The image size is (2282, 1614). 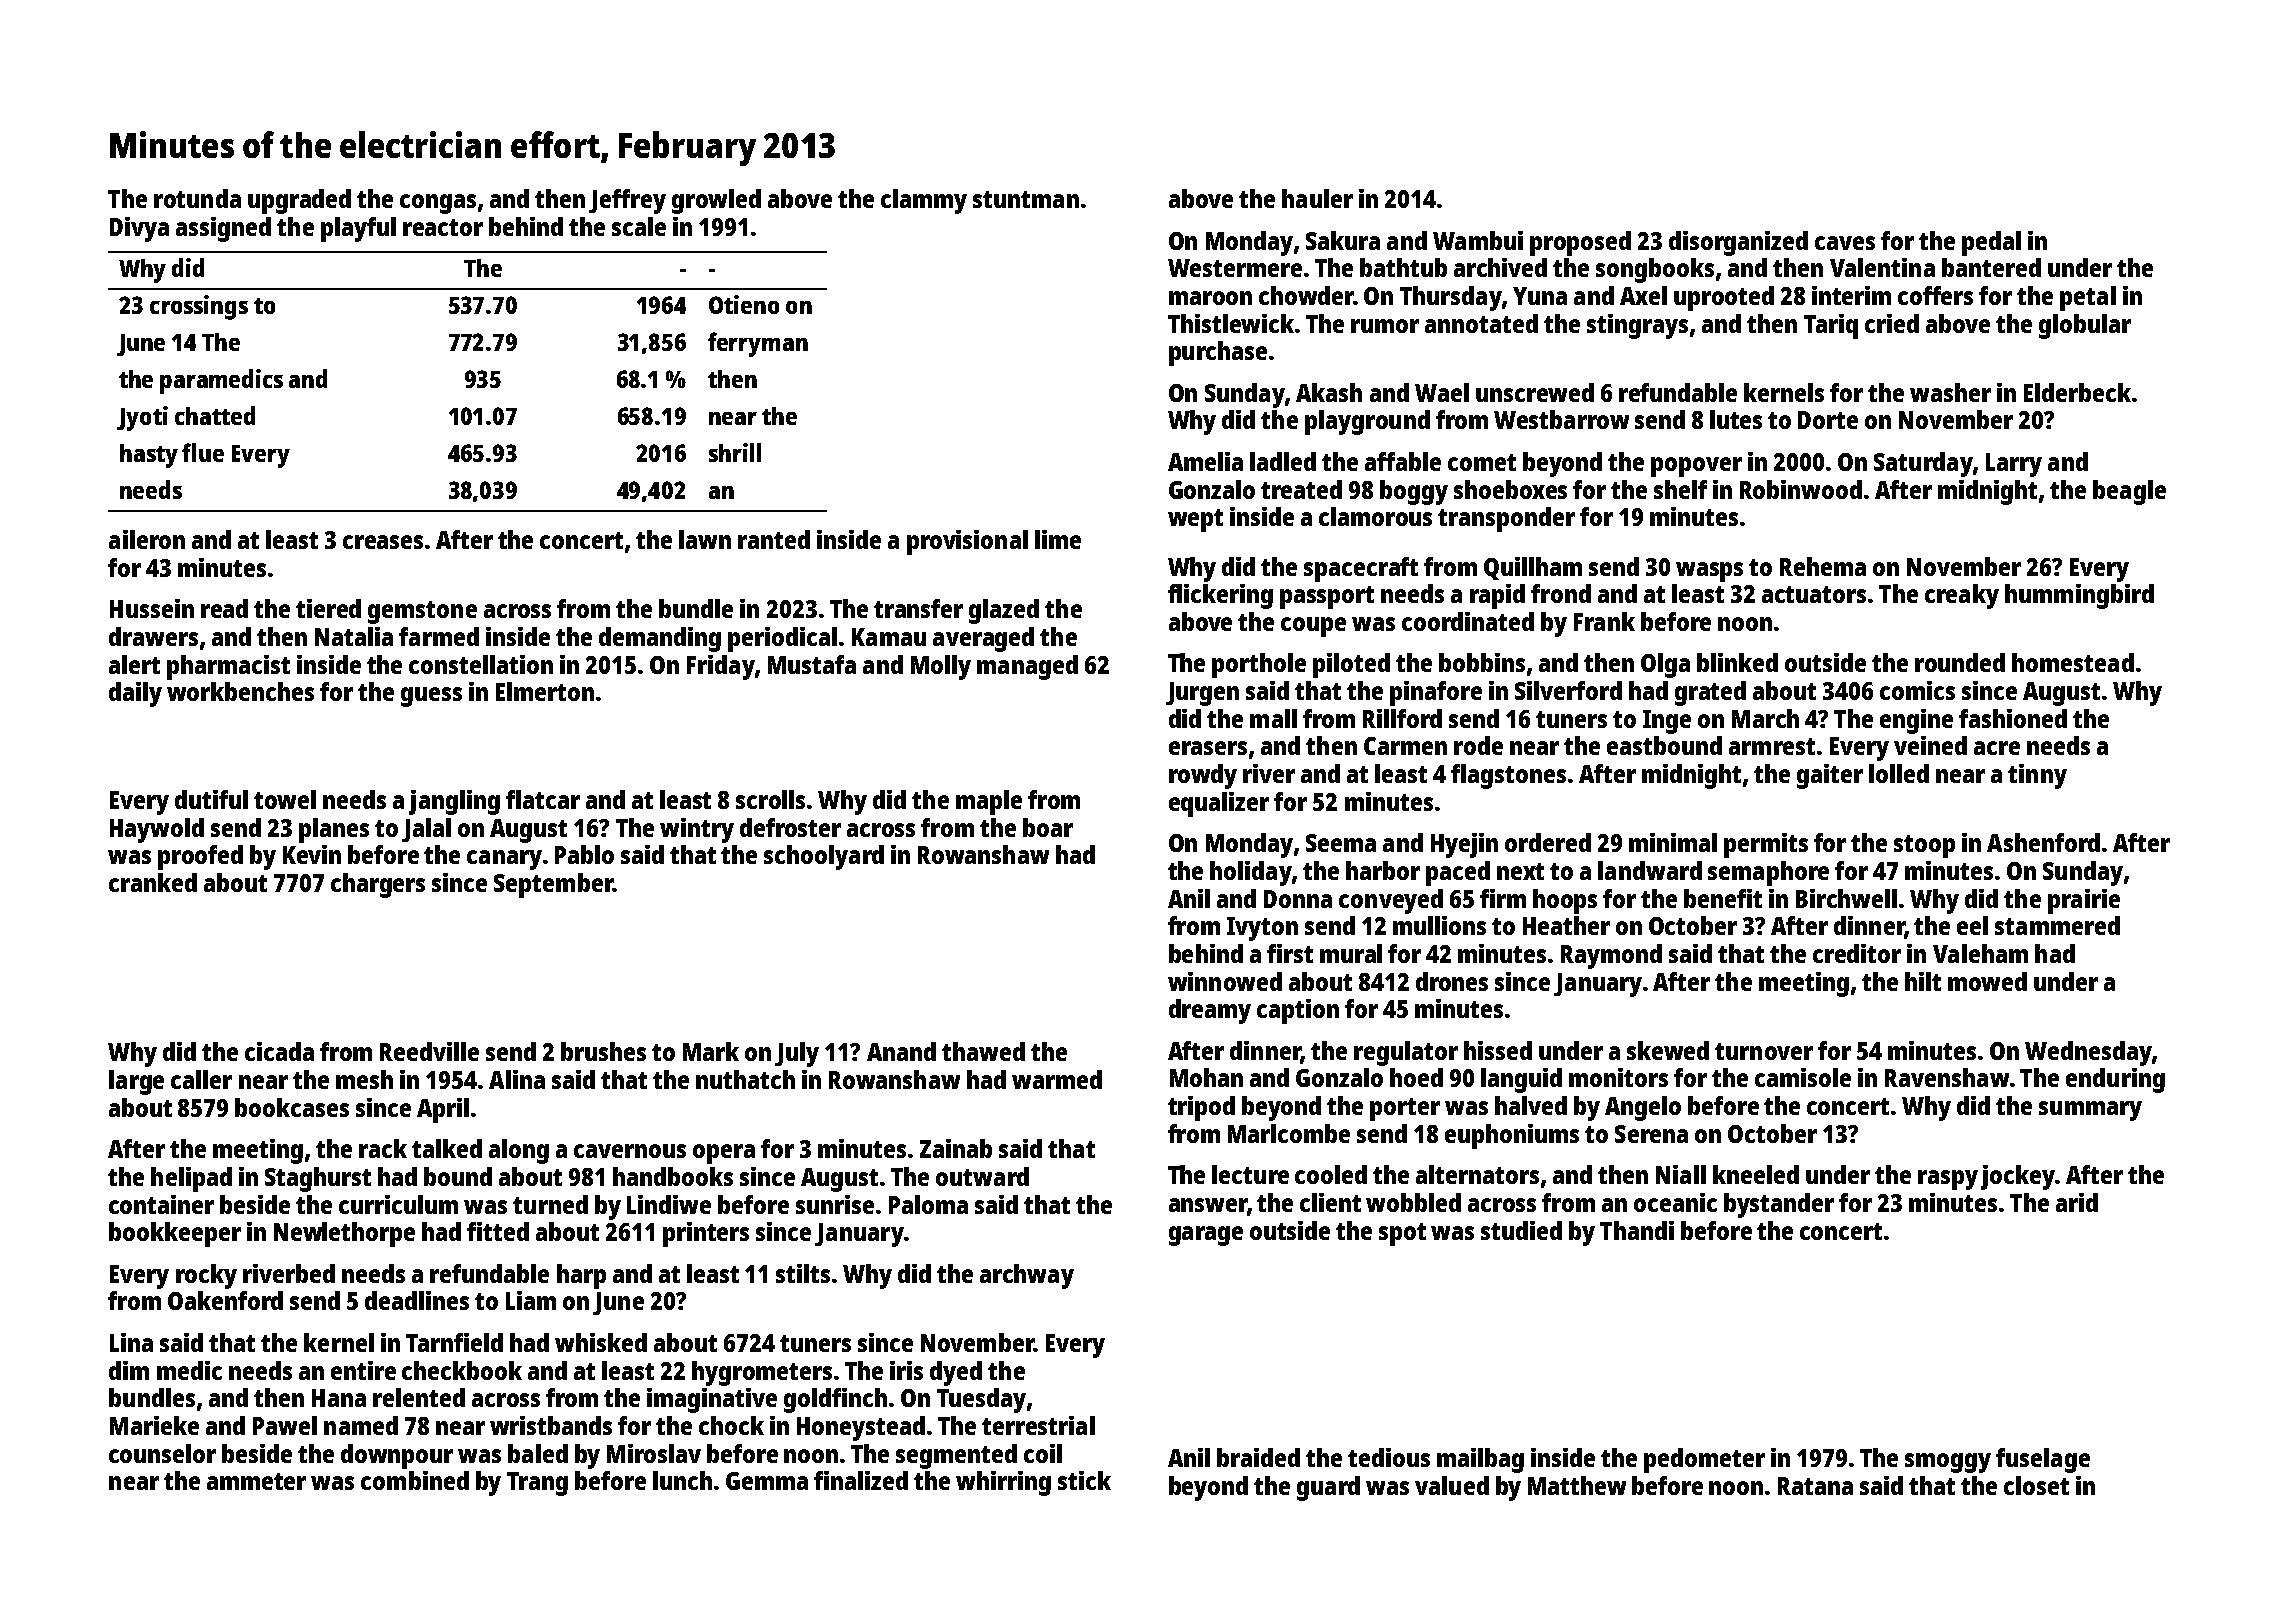 I want to click on shelf, so click(x=1680, y=489).
